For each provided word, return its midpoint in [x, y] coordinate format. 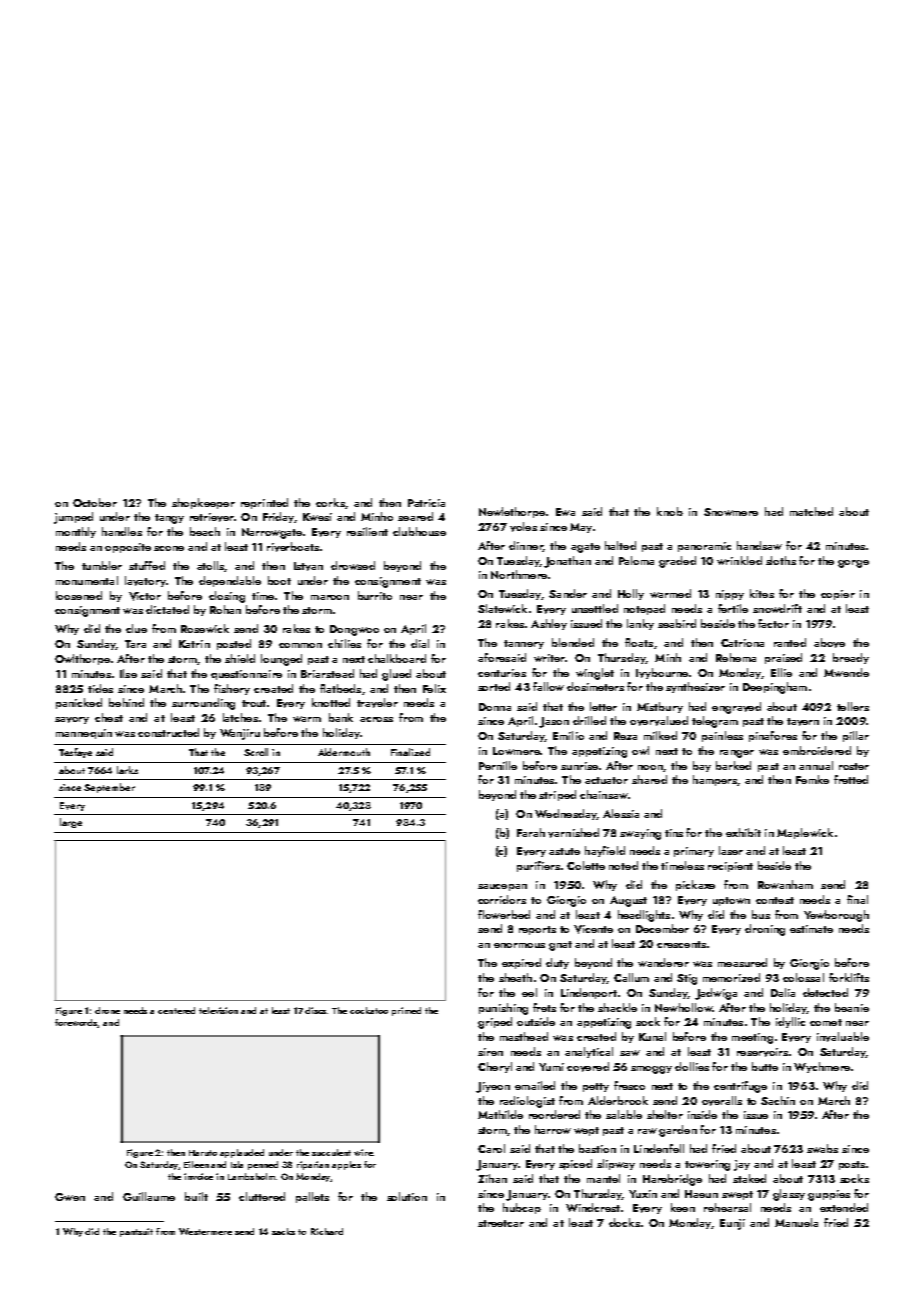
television [218, 1010]
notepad [644, 609]
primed [406, 1011]
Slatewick [502, 608]
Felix [434, 688]
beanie [852, 1007]
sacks [283, 1231]
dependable [230, 581]
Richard [327, 1231]
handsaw [759, 545]
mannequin [84, 734]
